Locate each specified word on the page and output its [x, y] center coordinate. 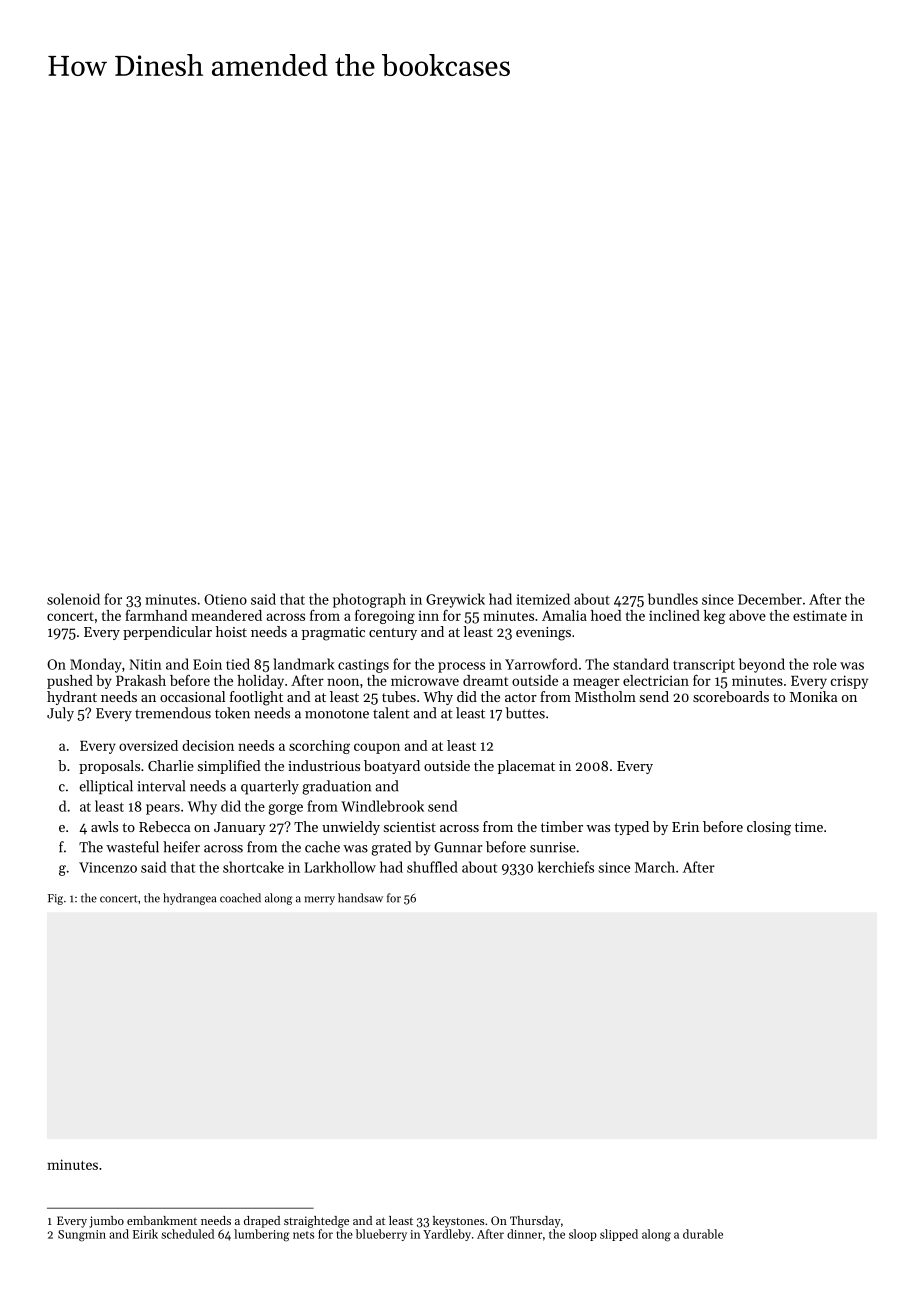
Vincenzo [108, 867]
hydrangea [189, 899]
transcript [704, 666]
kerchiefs [566, 867]
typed [631, 828]
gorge [285, 809]
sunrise [553, 847]
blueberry [381, 1235]
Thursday [535, 1222]
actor [521, 697]
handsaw [360, 898]
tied [238, 664]
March [655, 867]
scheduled [187, 1234]
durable [703, 1234]
